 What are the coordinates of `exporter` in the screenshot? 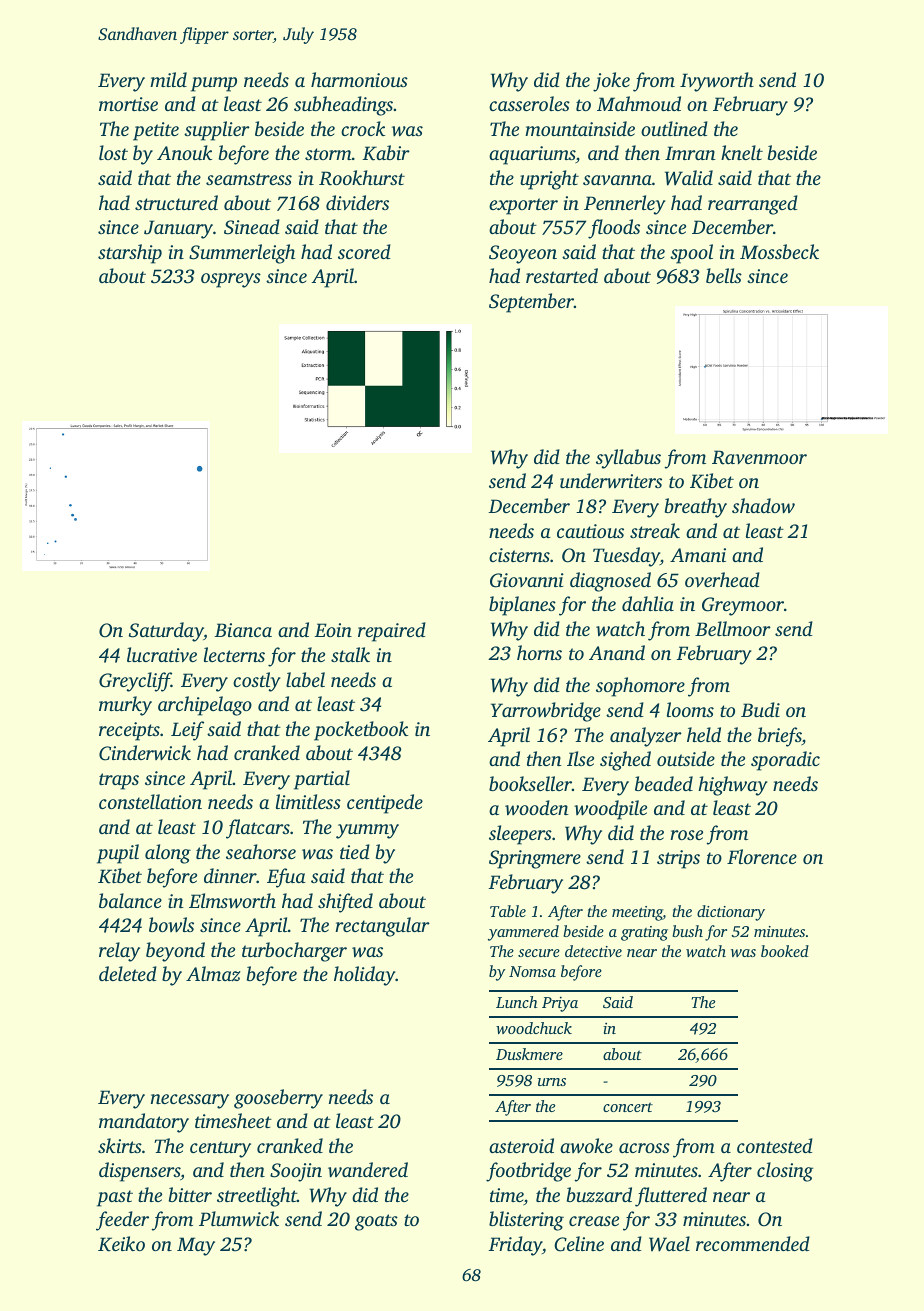 It's located at (523, 206).
